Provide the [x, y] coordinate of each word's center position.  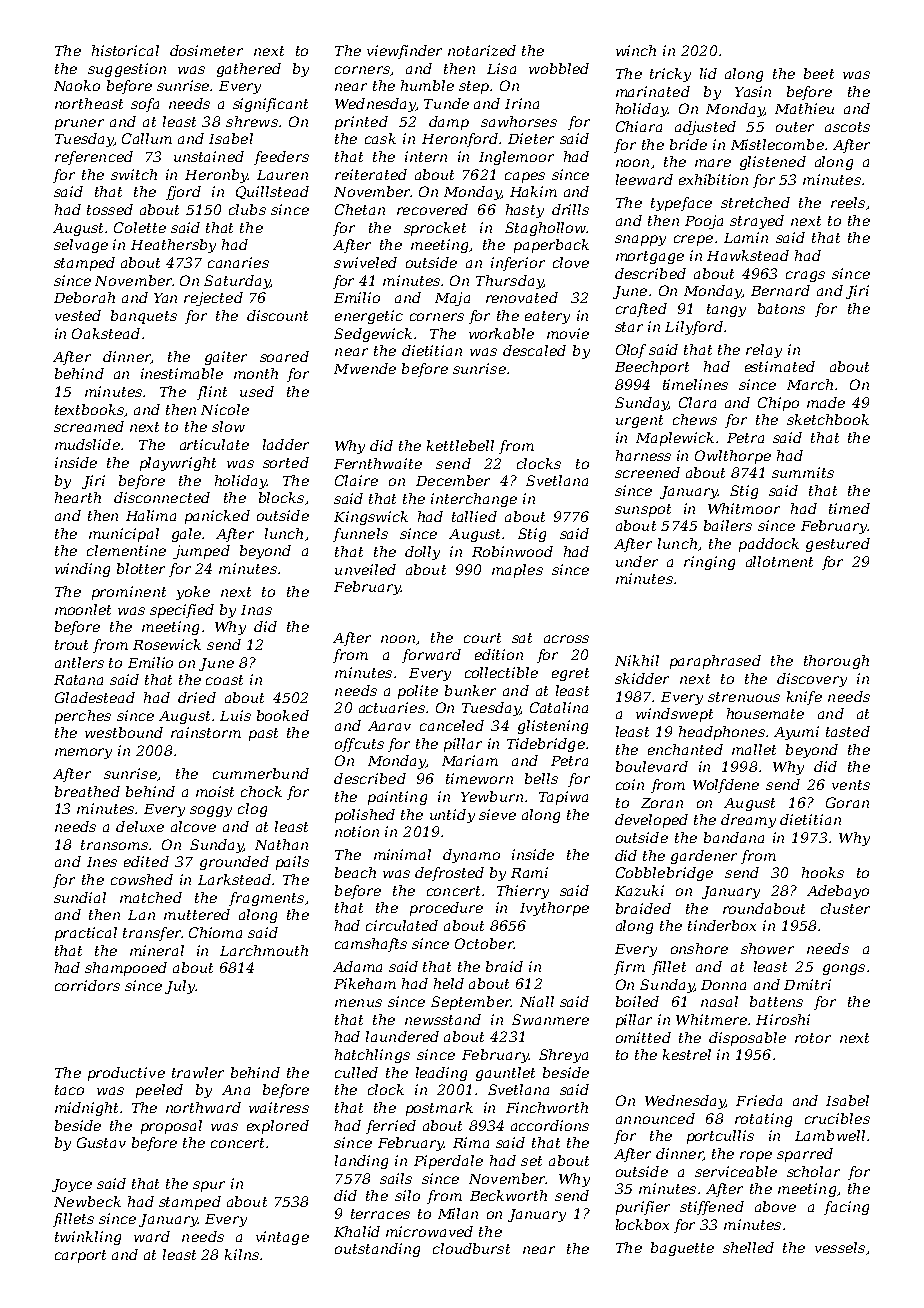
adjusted [705, 128]
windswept [674, 715]
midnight [86, 1109]
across [566, 639]
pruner [79, 124]
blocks [281, 497]
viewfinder [404, 52]
